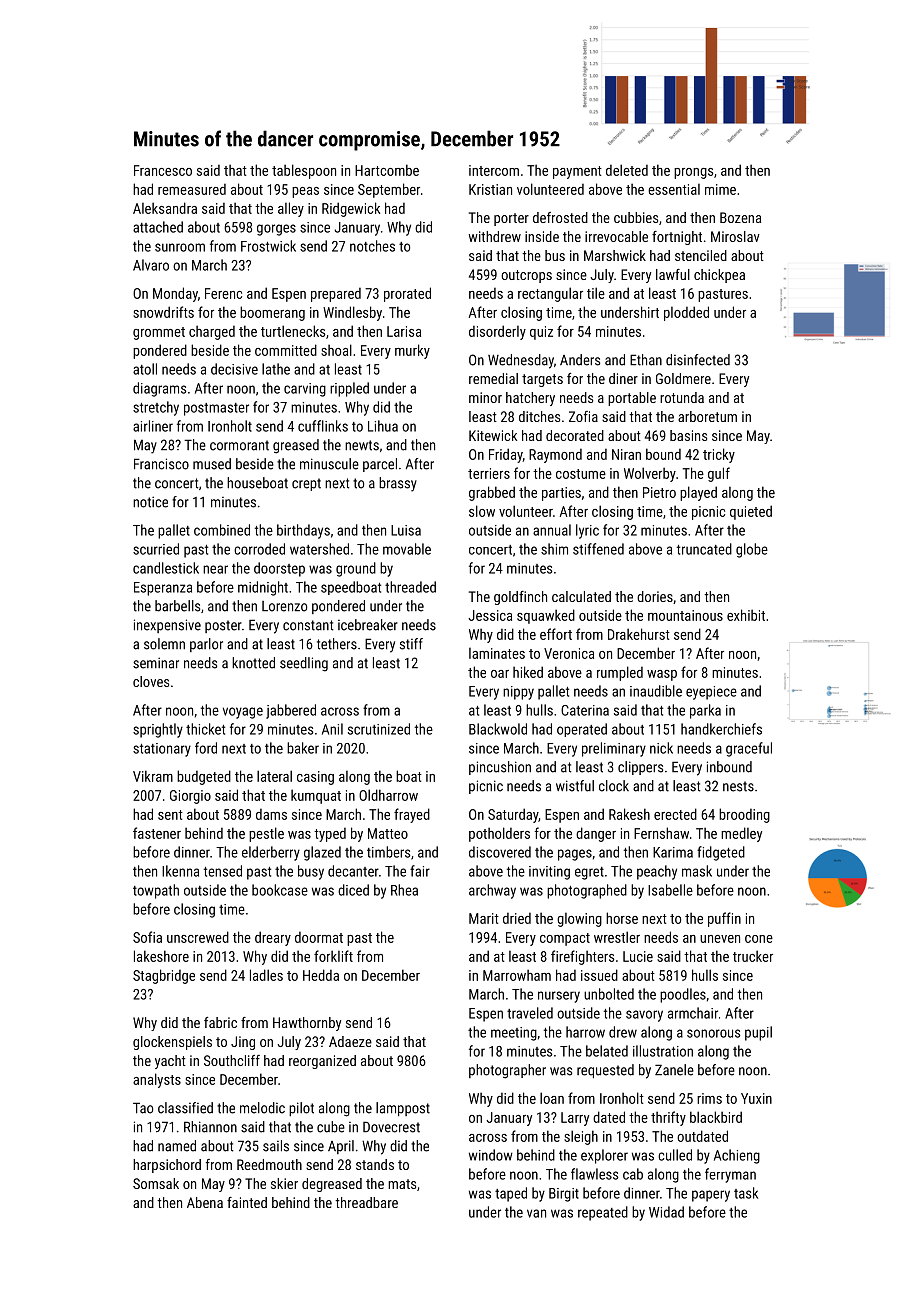  Describe the element at coordinates (151, 681) in the page. I see `cloves` at that location.
